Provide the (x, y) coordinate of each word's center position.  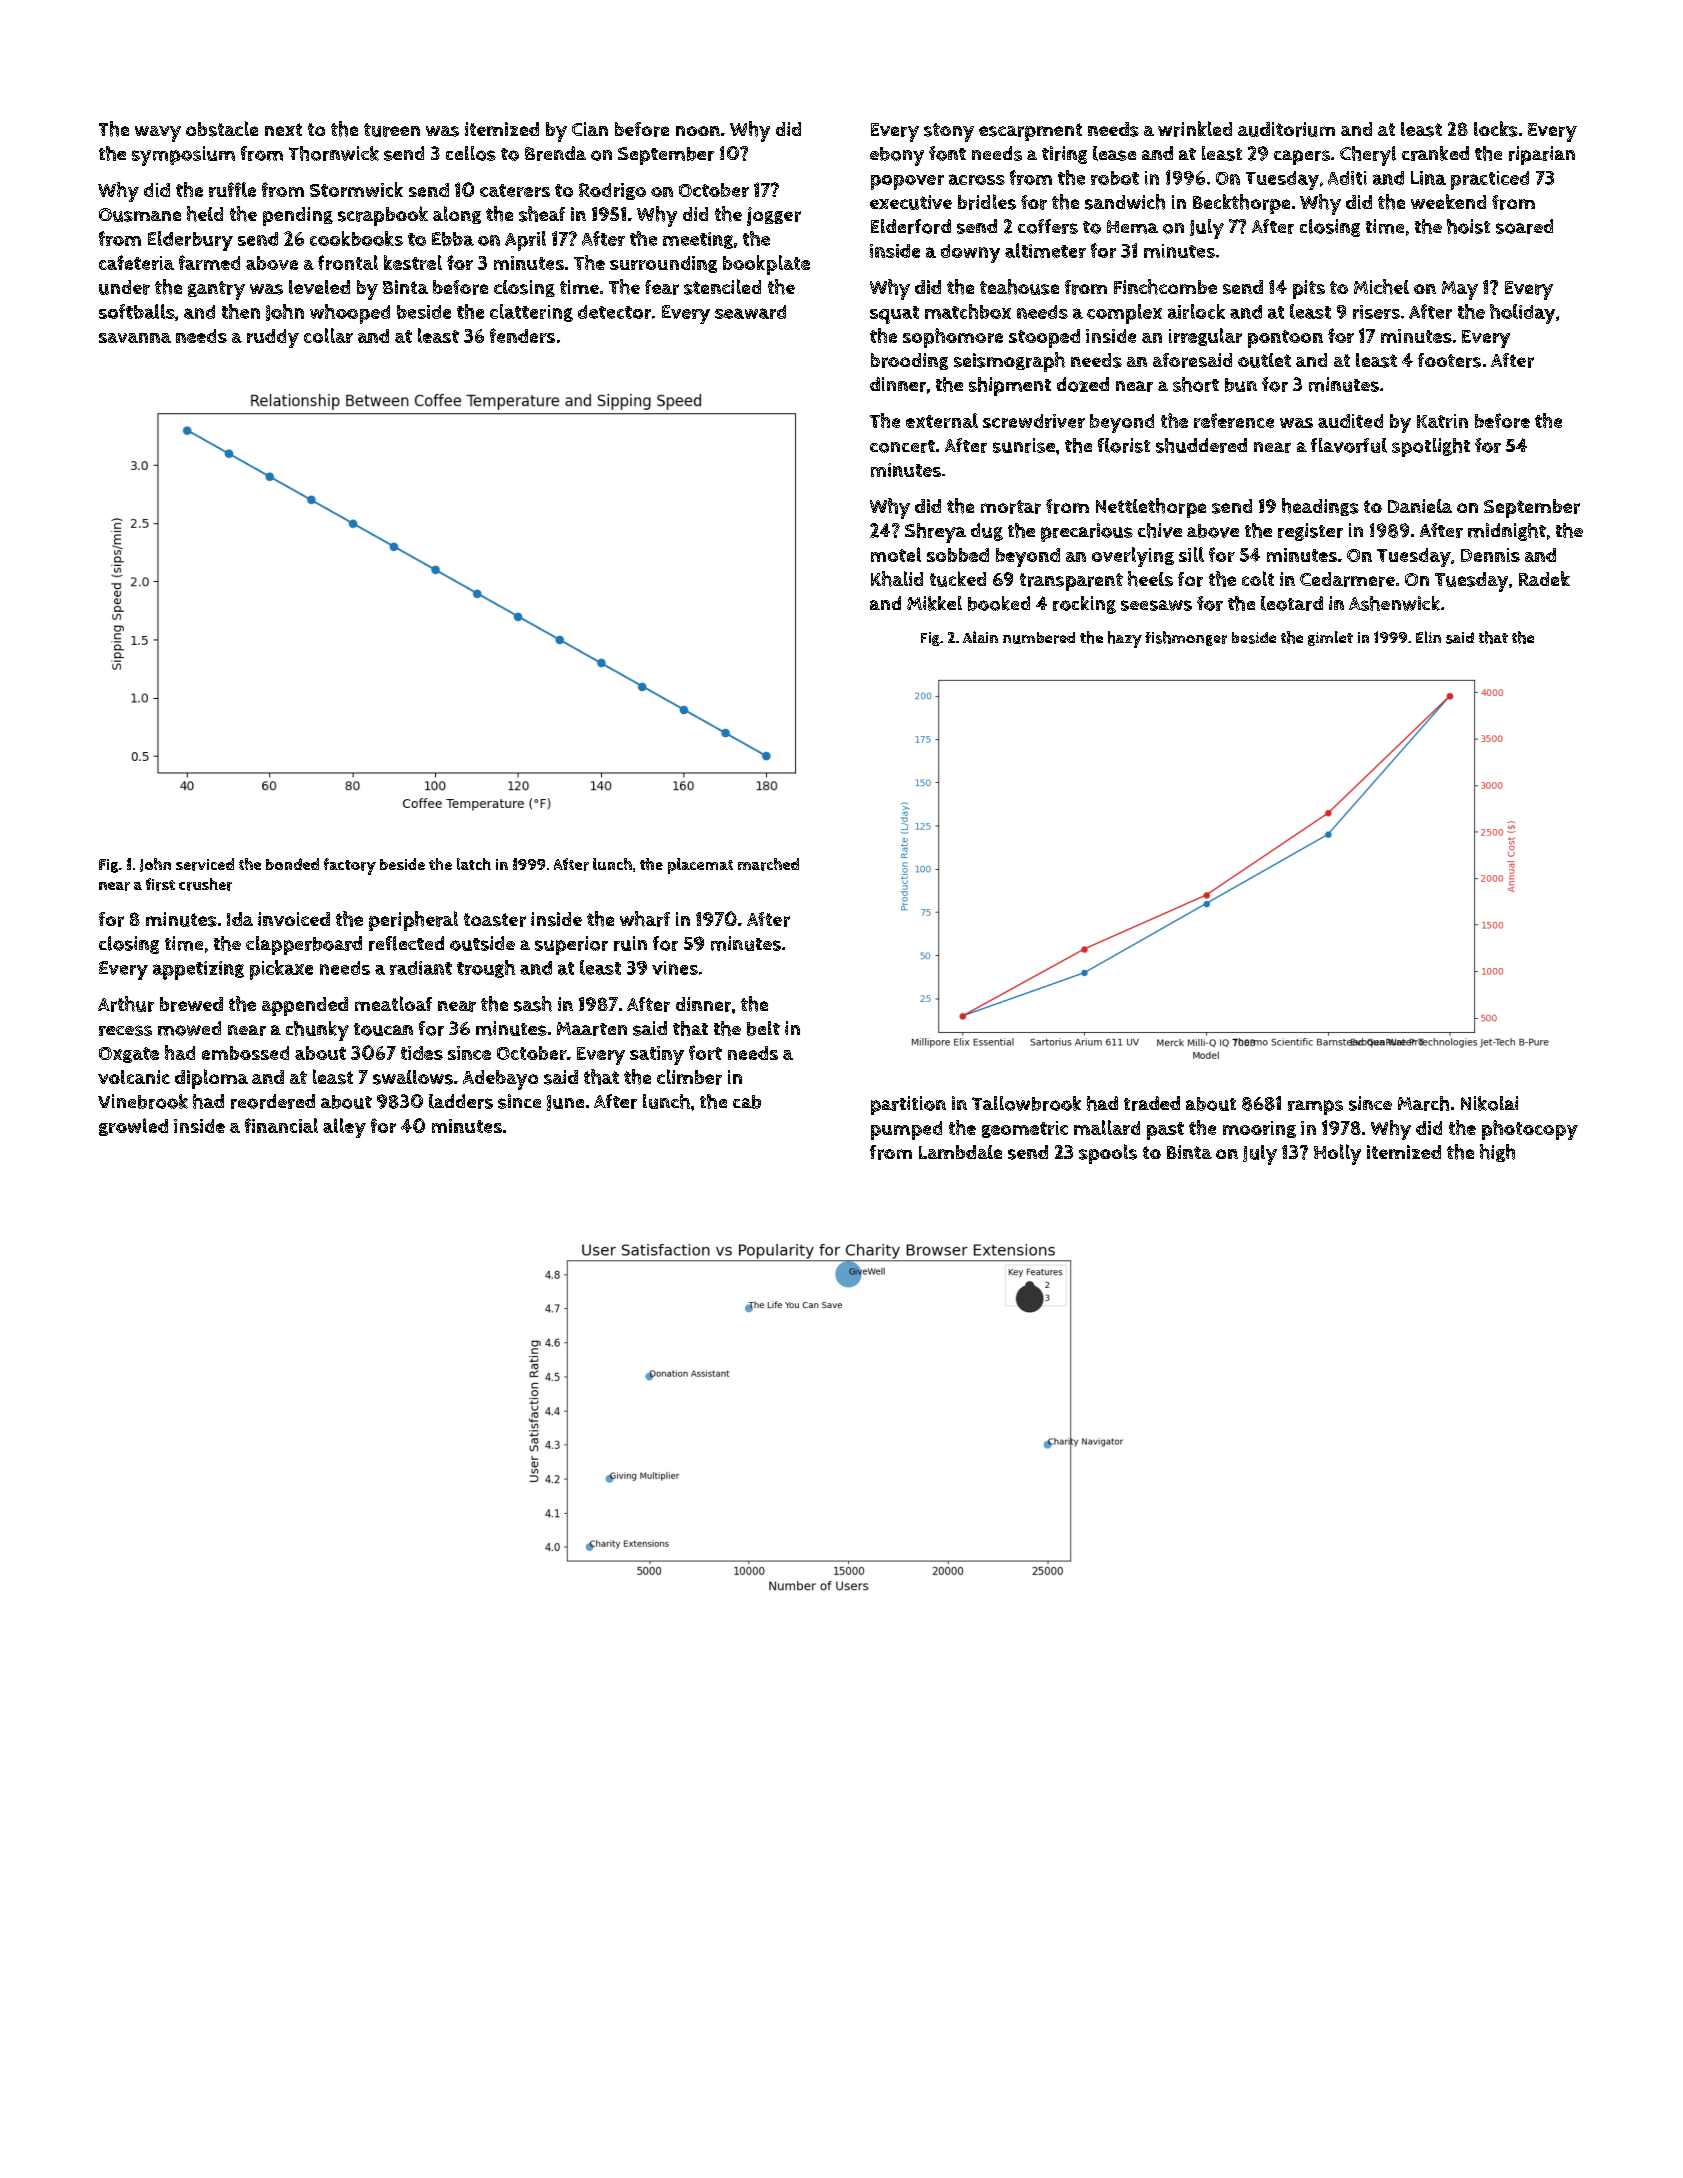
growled (133, 1127)
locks (1496, 129)
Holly (1337, 1154)
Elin (1428, 637)
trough (486, 969)
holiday (1522, 314)
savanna (135, 338)
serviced (205, 864)
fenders (522, 335)
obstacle (222, 129)
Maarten (592, 1029)
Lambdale (960, 1152)
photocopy (1530, 1130)
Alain (980, 637)
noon (698, 131)
